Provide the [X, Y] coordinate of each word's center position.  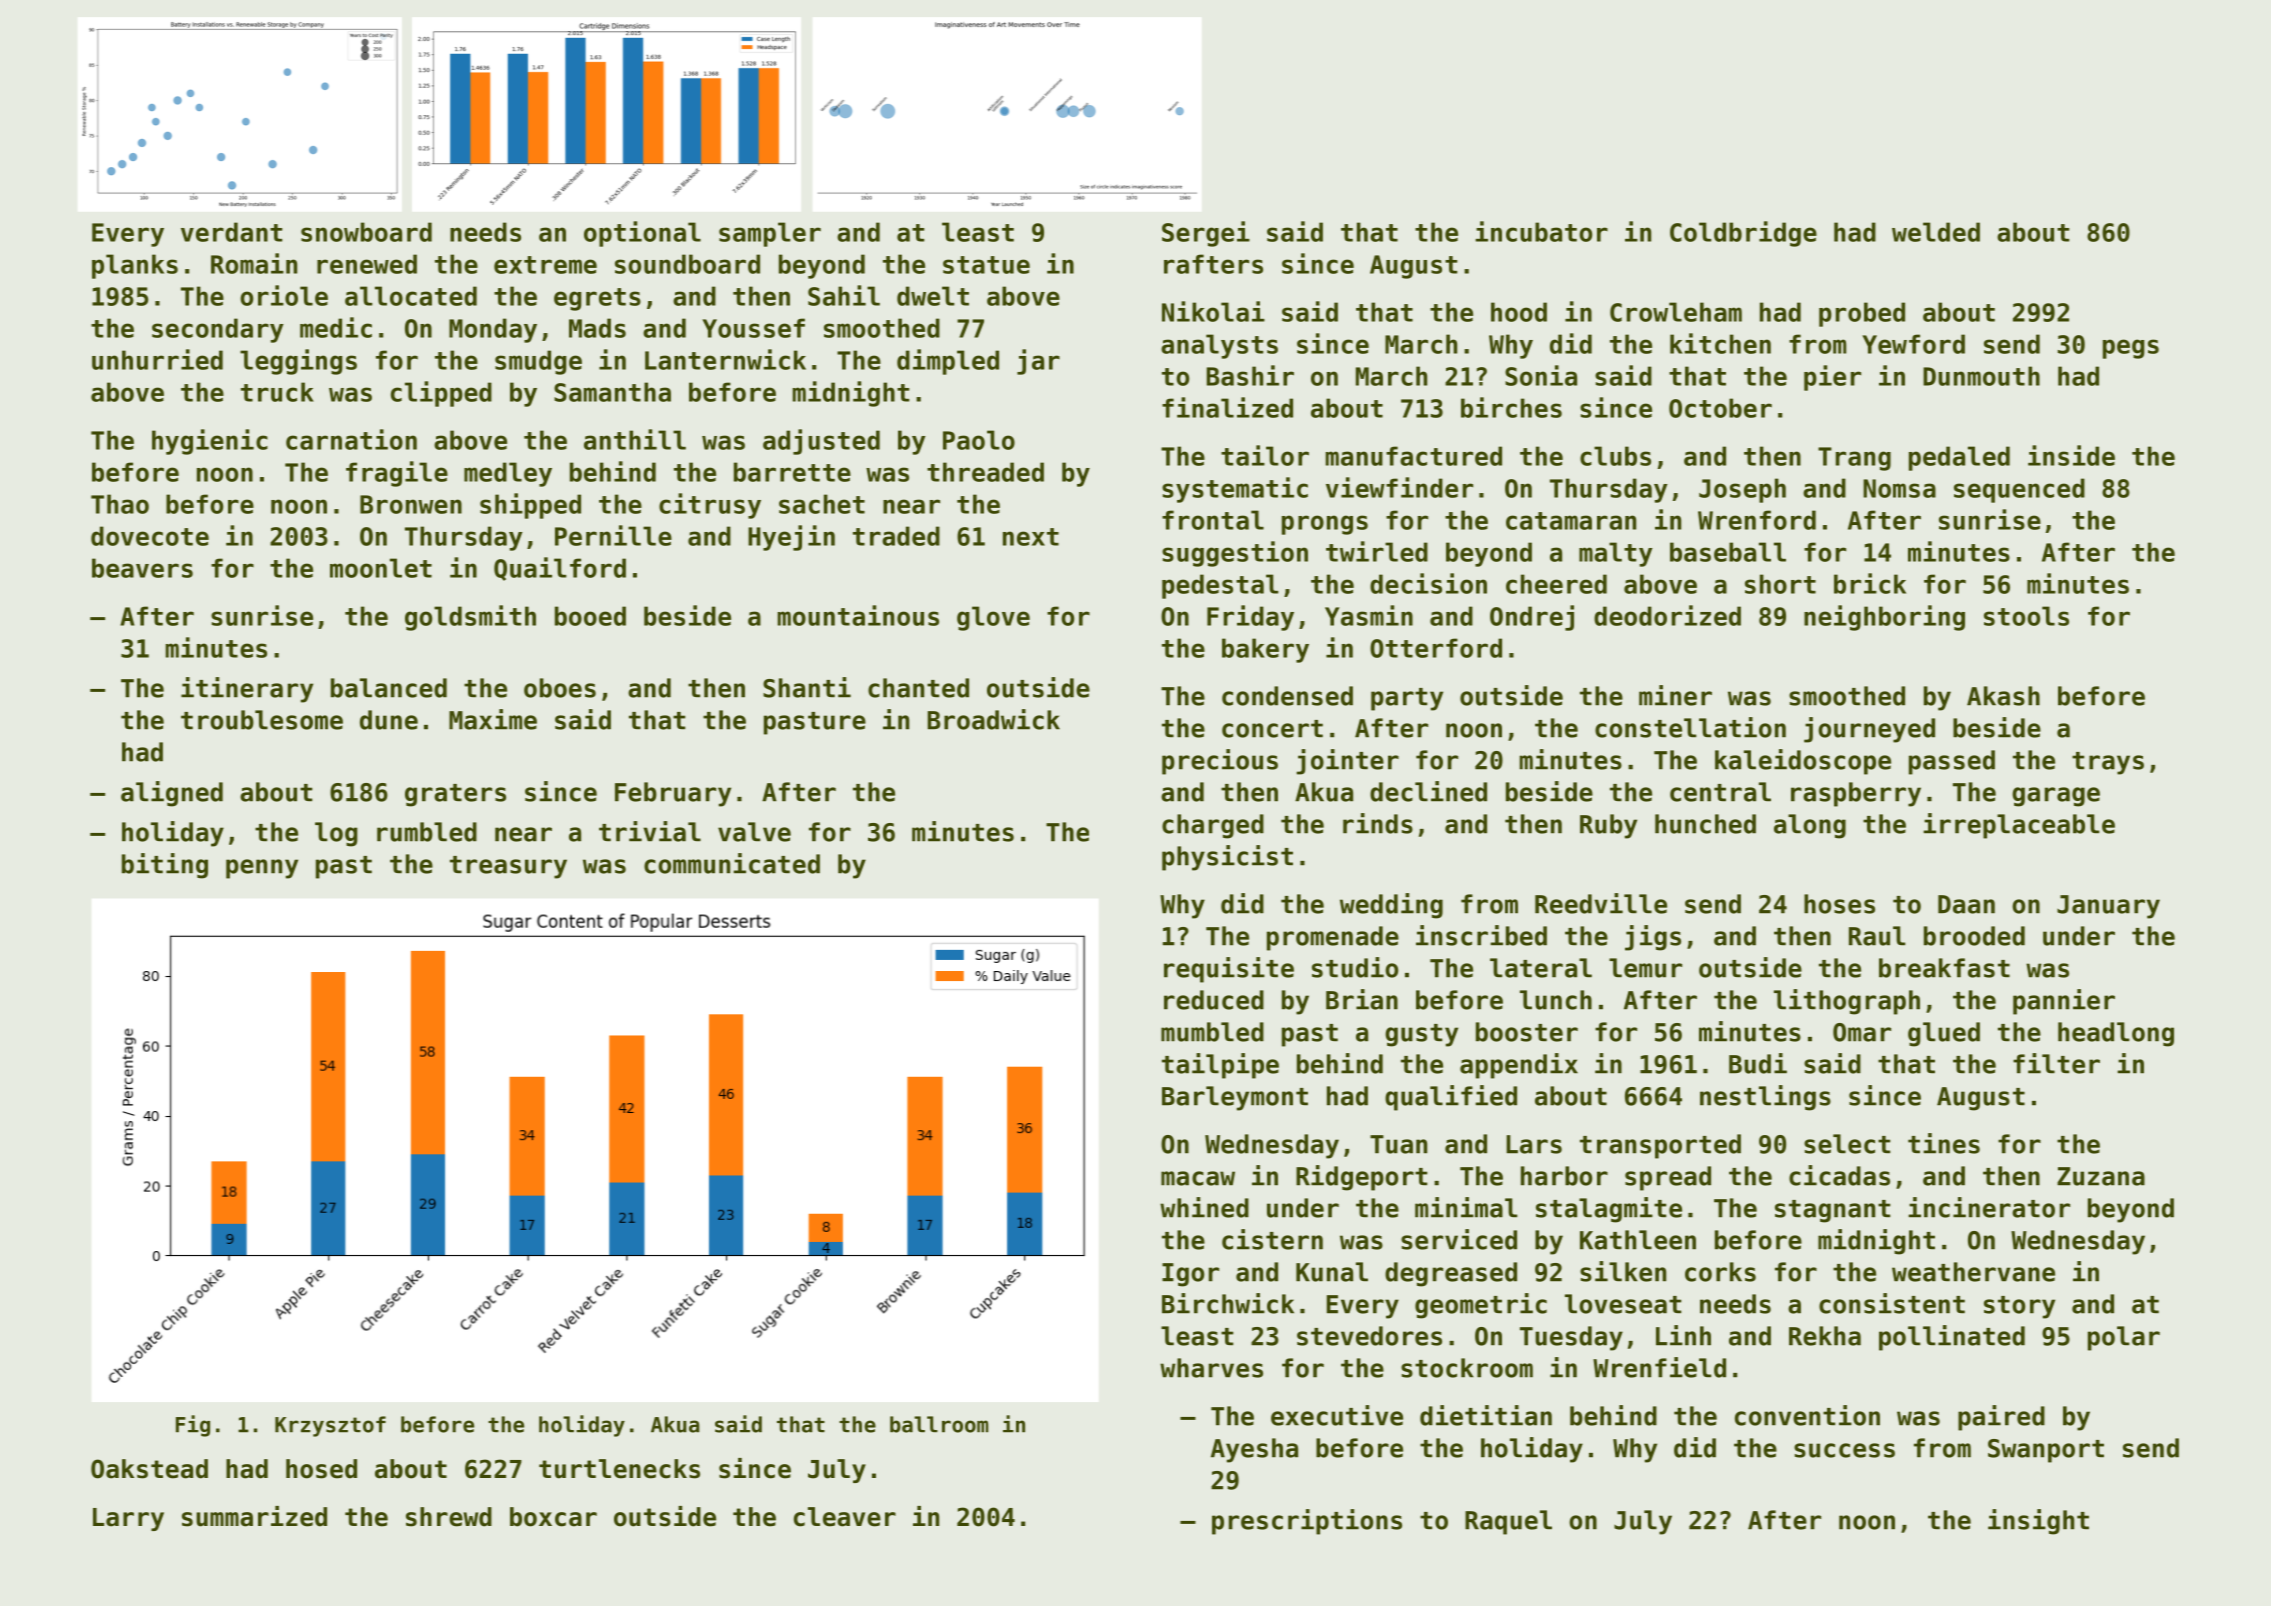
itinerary [247, 690]
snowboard [366, 232]
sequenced [2019, 490]
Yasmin [1369, 615]
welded [1936, 232]
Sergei [1206, 234]
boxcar [553, 1517]
